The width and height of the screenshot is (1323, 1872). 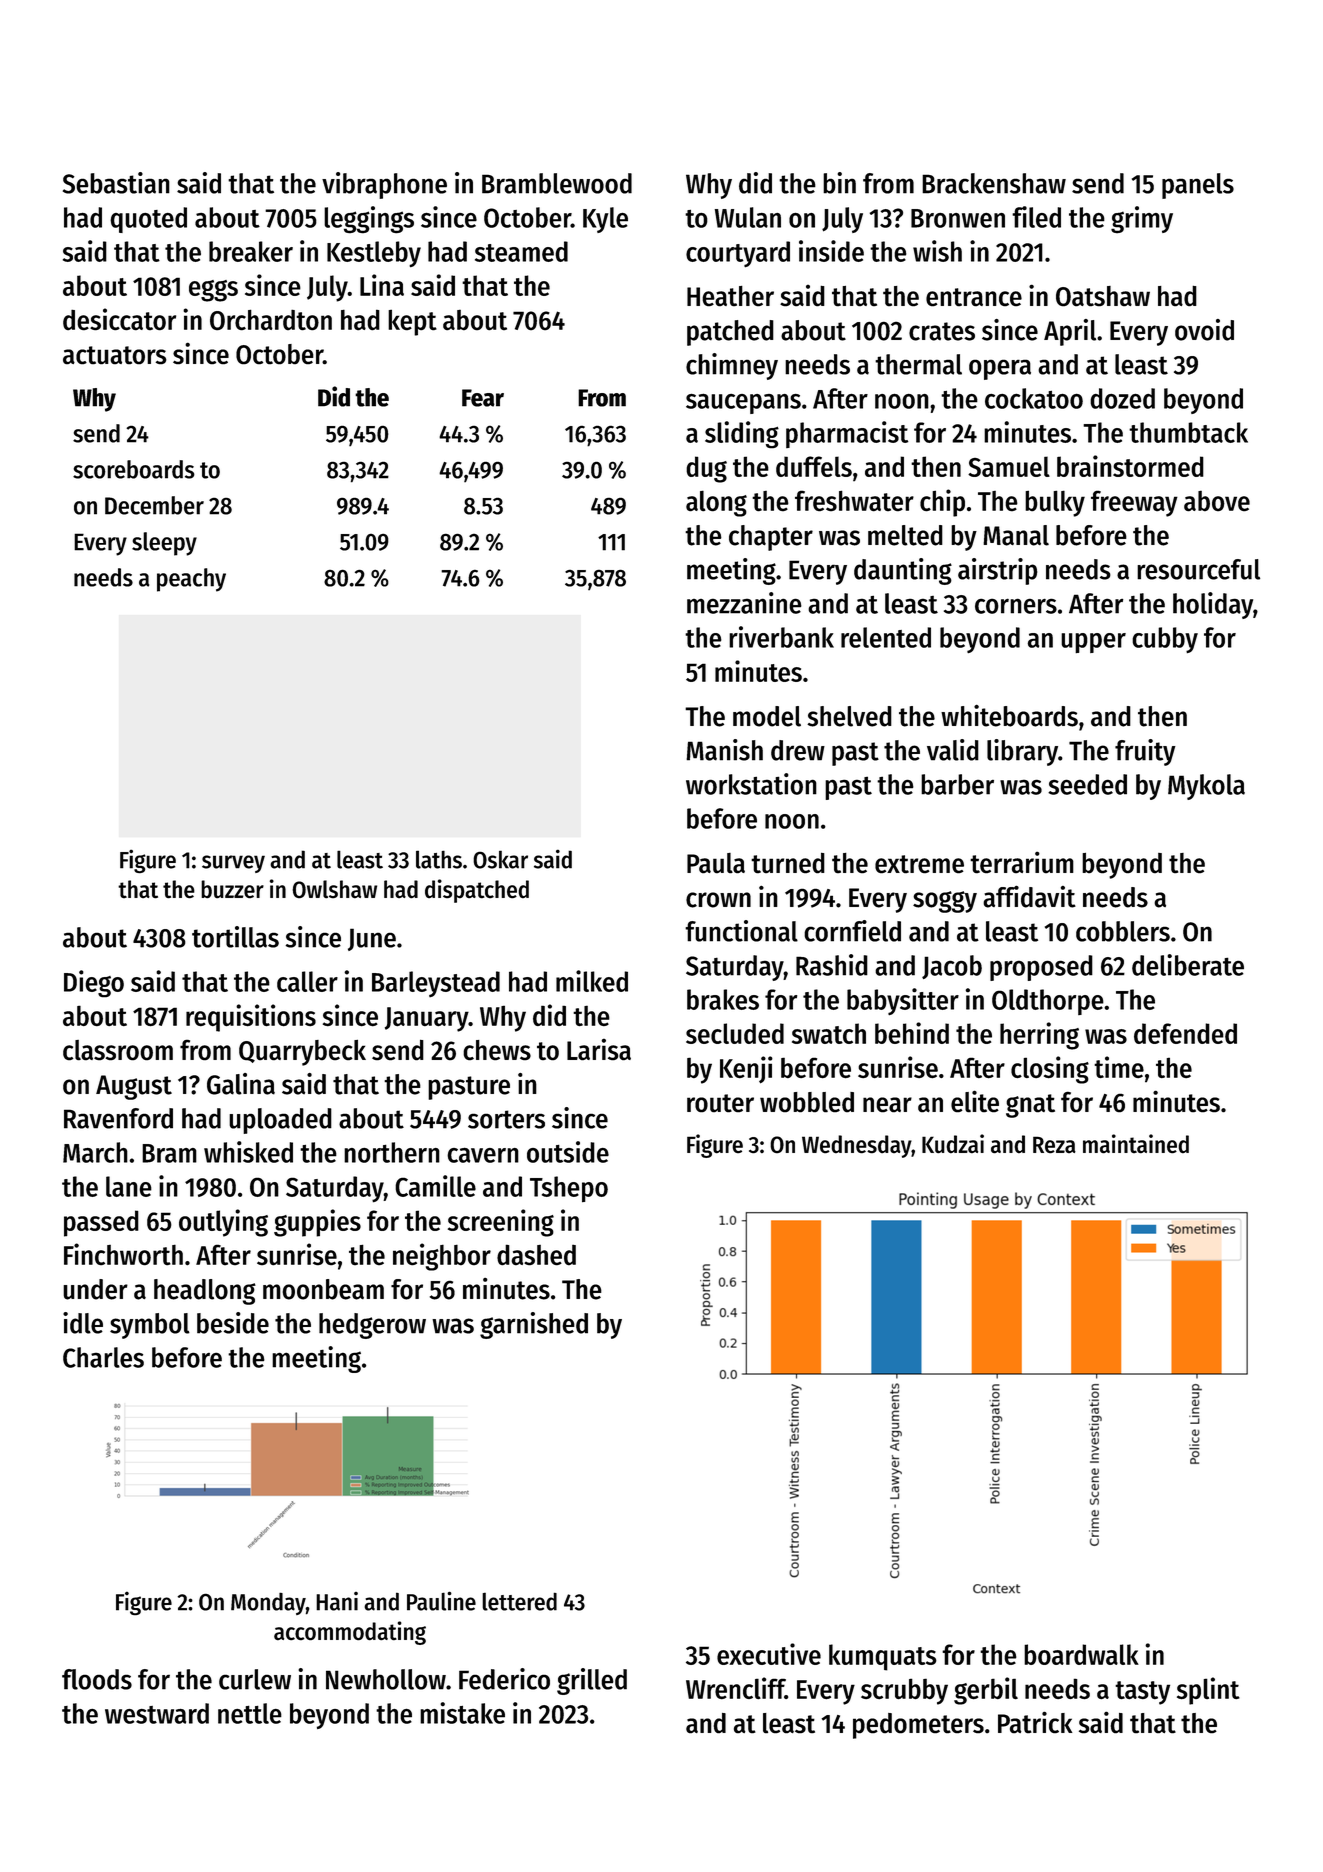 I want to click on panels, so click(x=1198, y=186).
